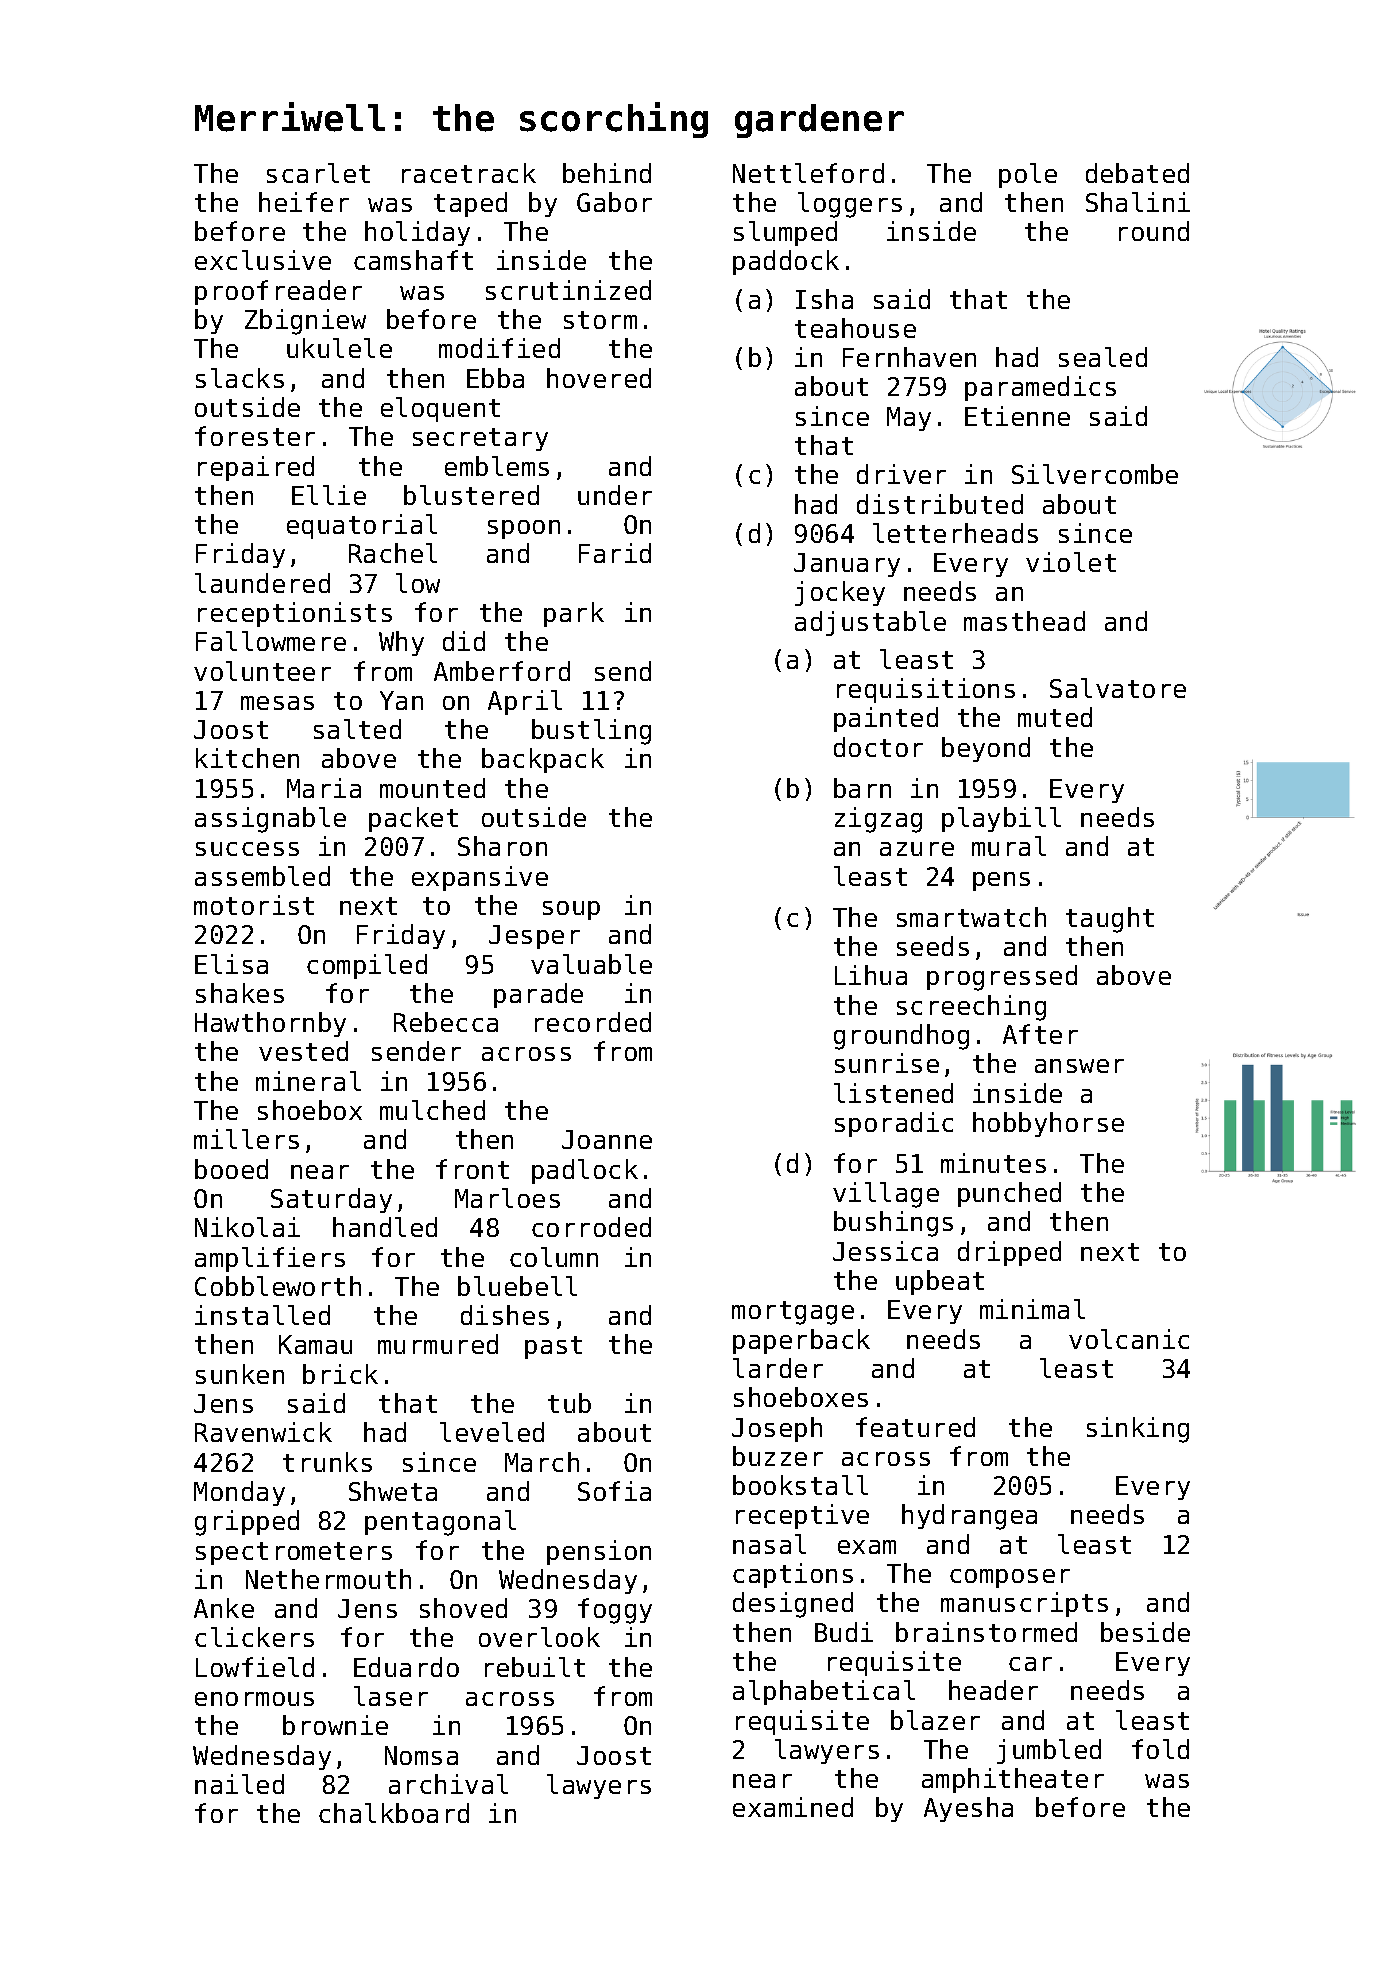  I want to click on Fernhaven, so click(909, 357).
